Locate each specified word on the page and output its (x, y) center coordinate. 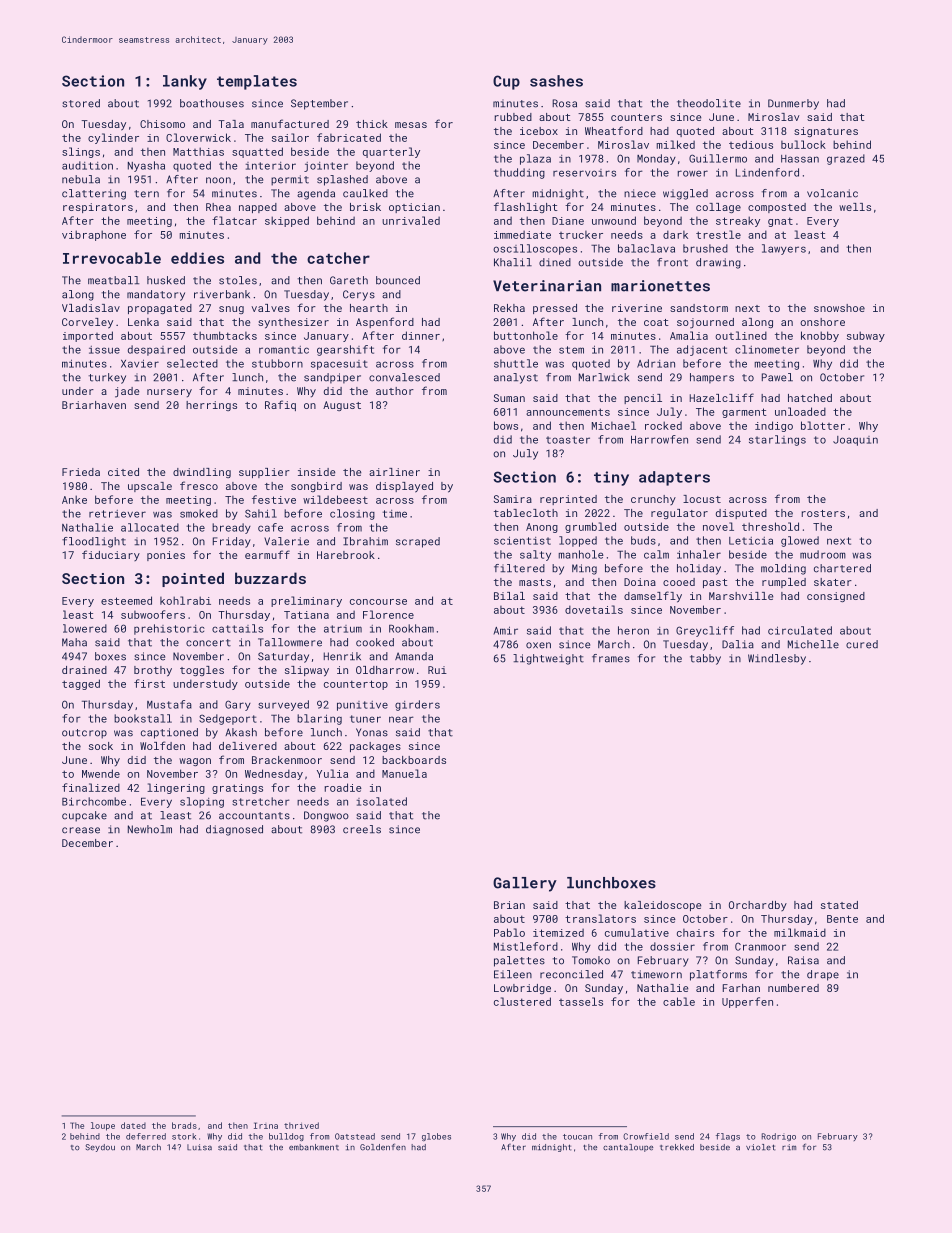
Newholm (150, 829)
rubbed (513, 117)
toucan (577, 1137)
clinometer (767, 349)
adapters (674, 478)
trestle (718, 234)
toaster (568, 440)
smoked (199, 513)
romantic (284, 350)
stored (81, 103)
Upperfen (747, 1002)
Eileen (513, 974)
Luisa (199, 1147)
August (342, 406)
